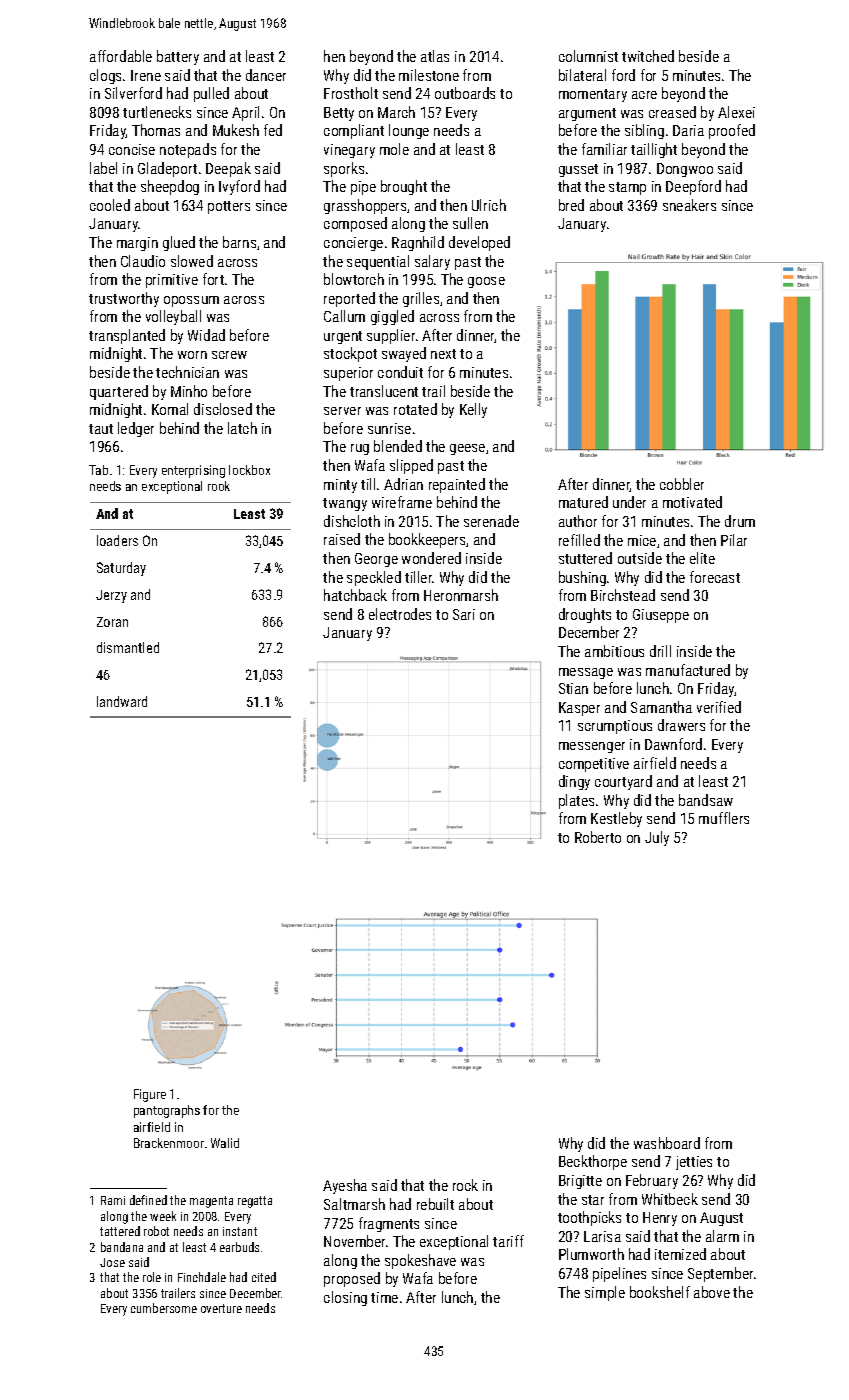 The height and width of the image is (1400, 849). I want to click on serenade, so click(491, 521).
